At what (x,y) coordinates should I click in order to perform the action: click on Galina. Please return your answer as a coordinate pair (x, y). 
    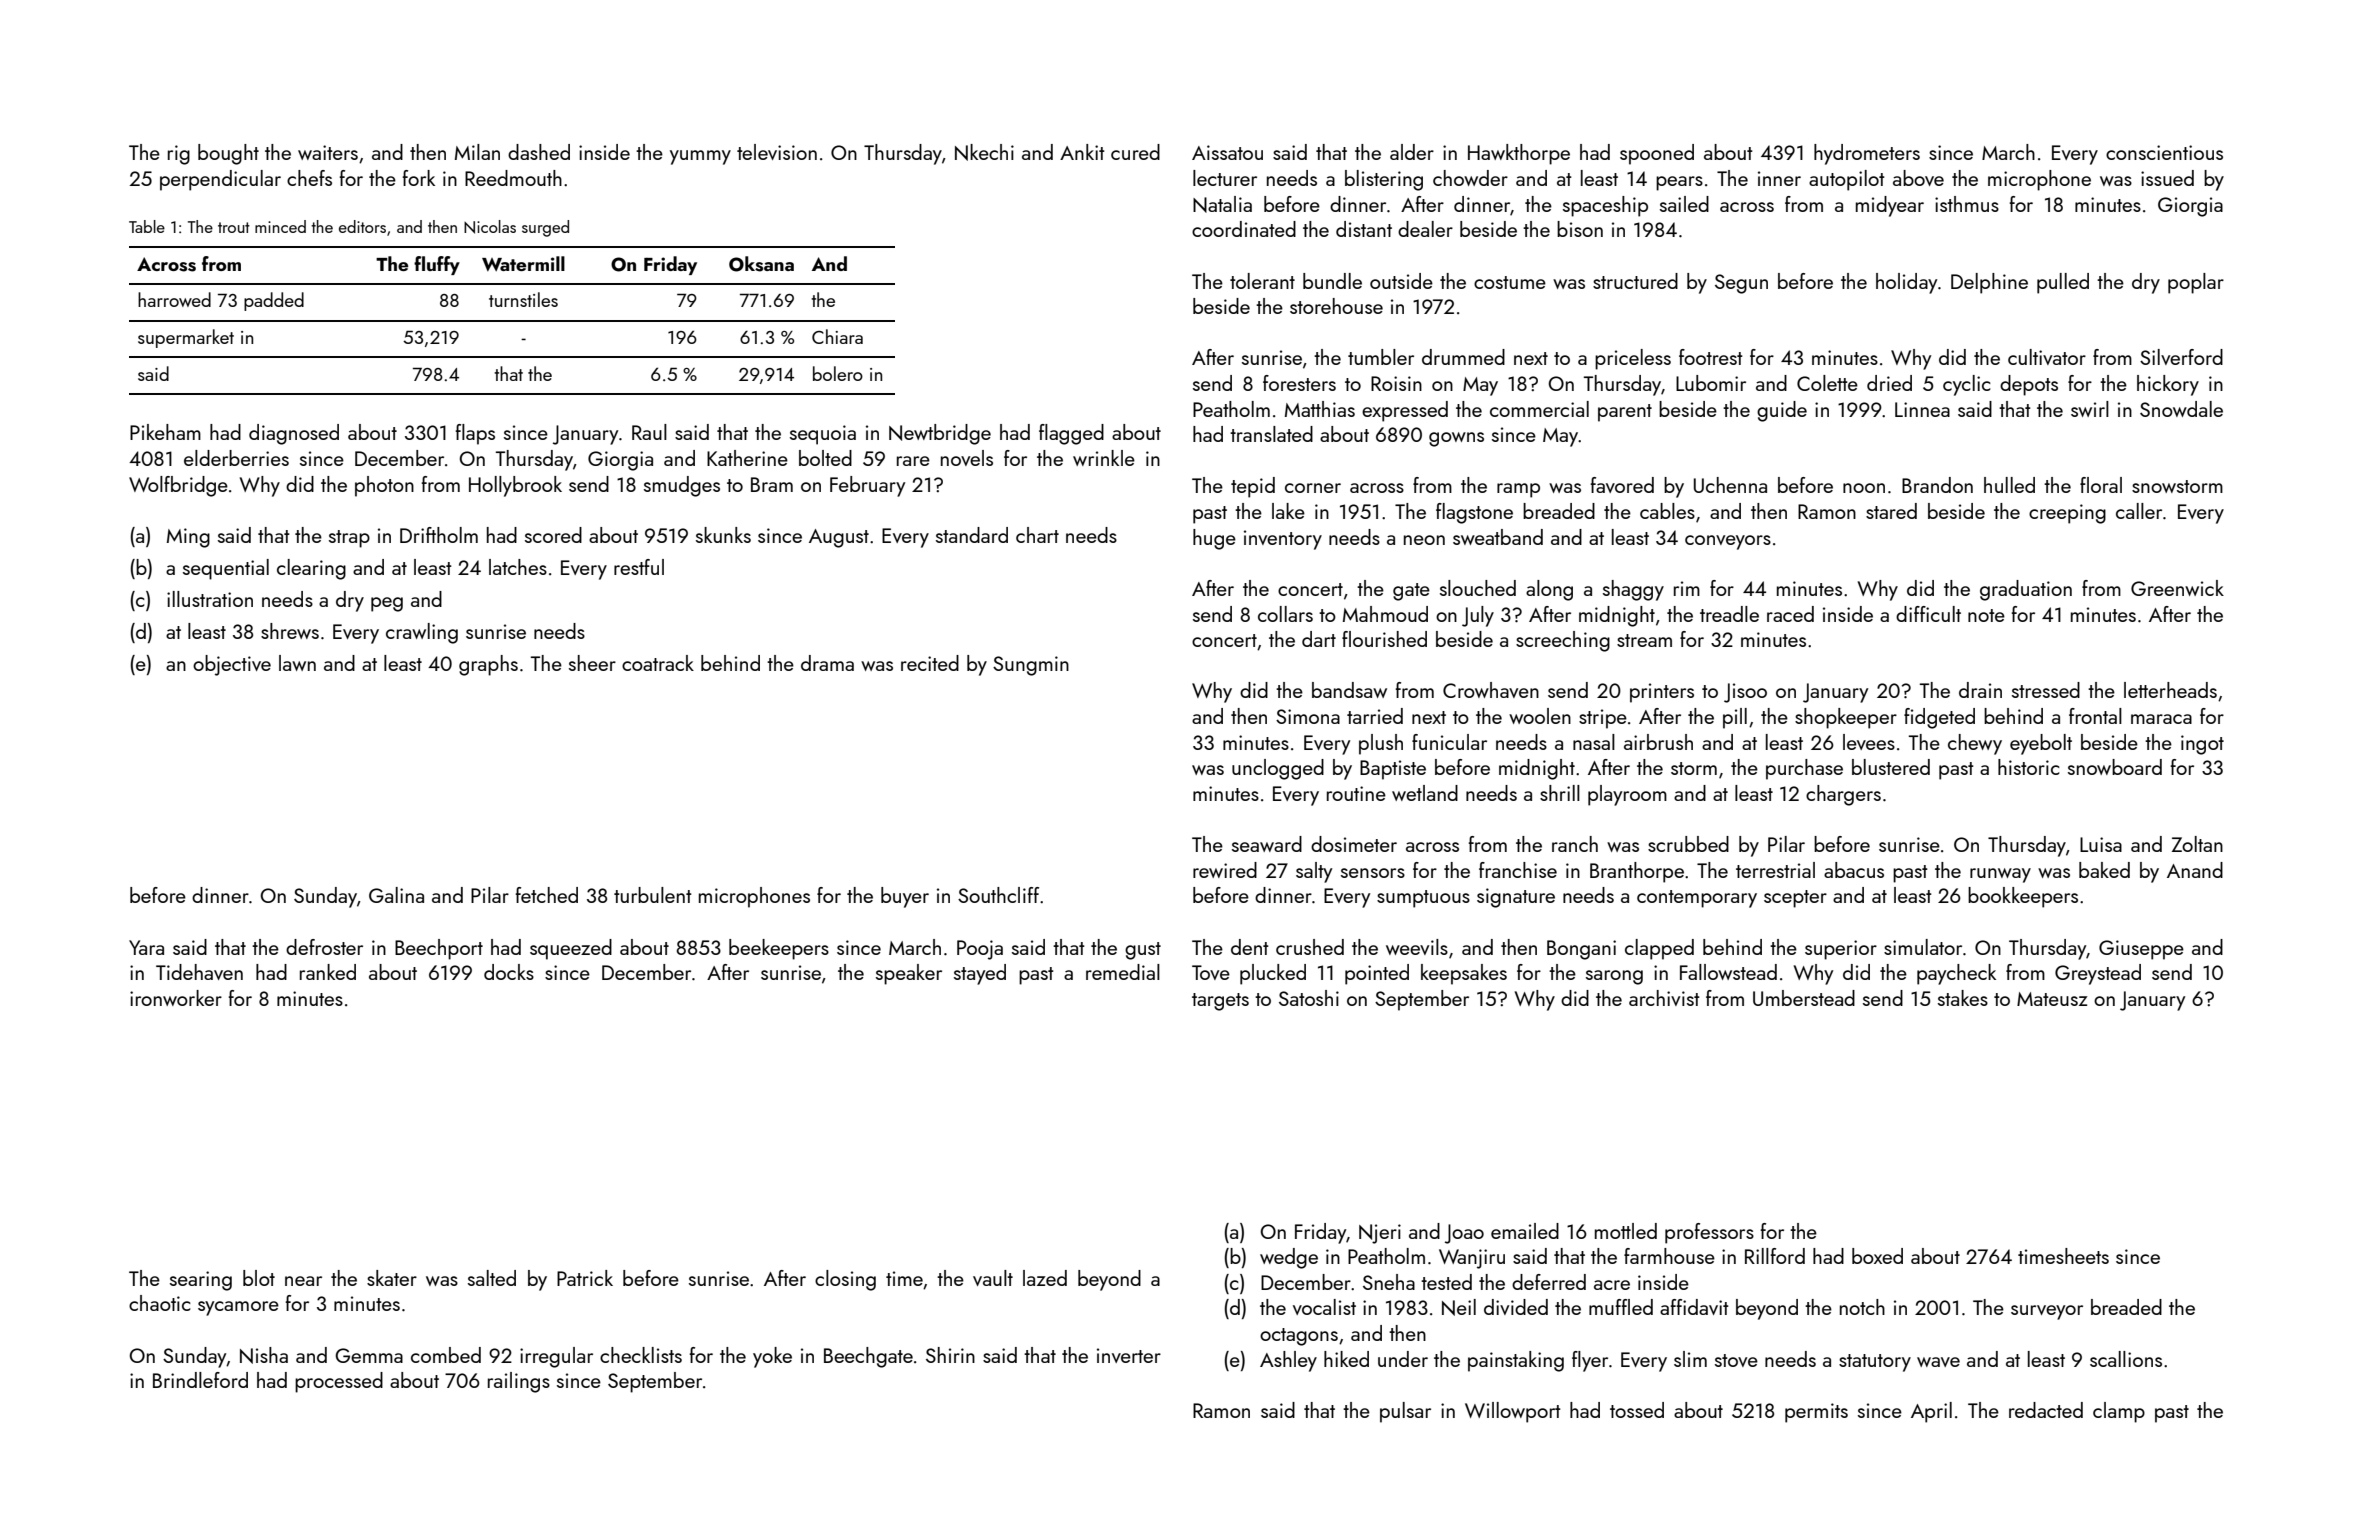
    Looking at the image, I should click on (396, 895).
